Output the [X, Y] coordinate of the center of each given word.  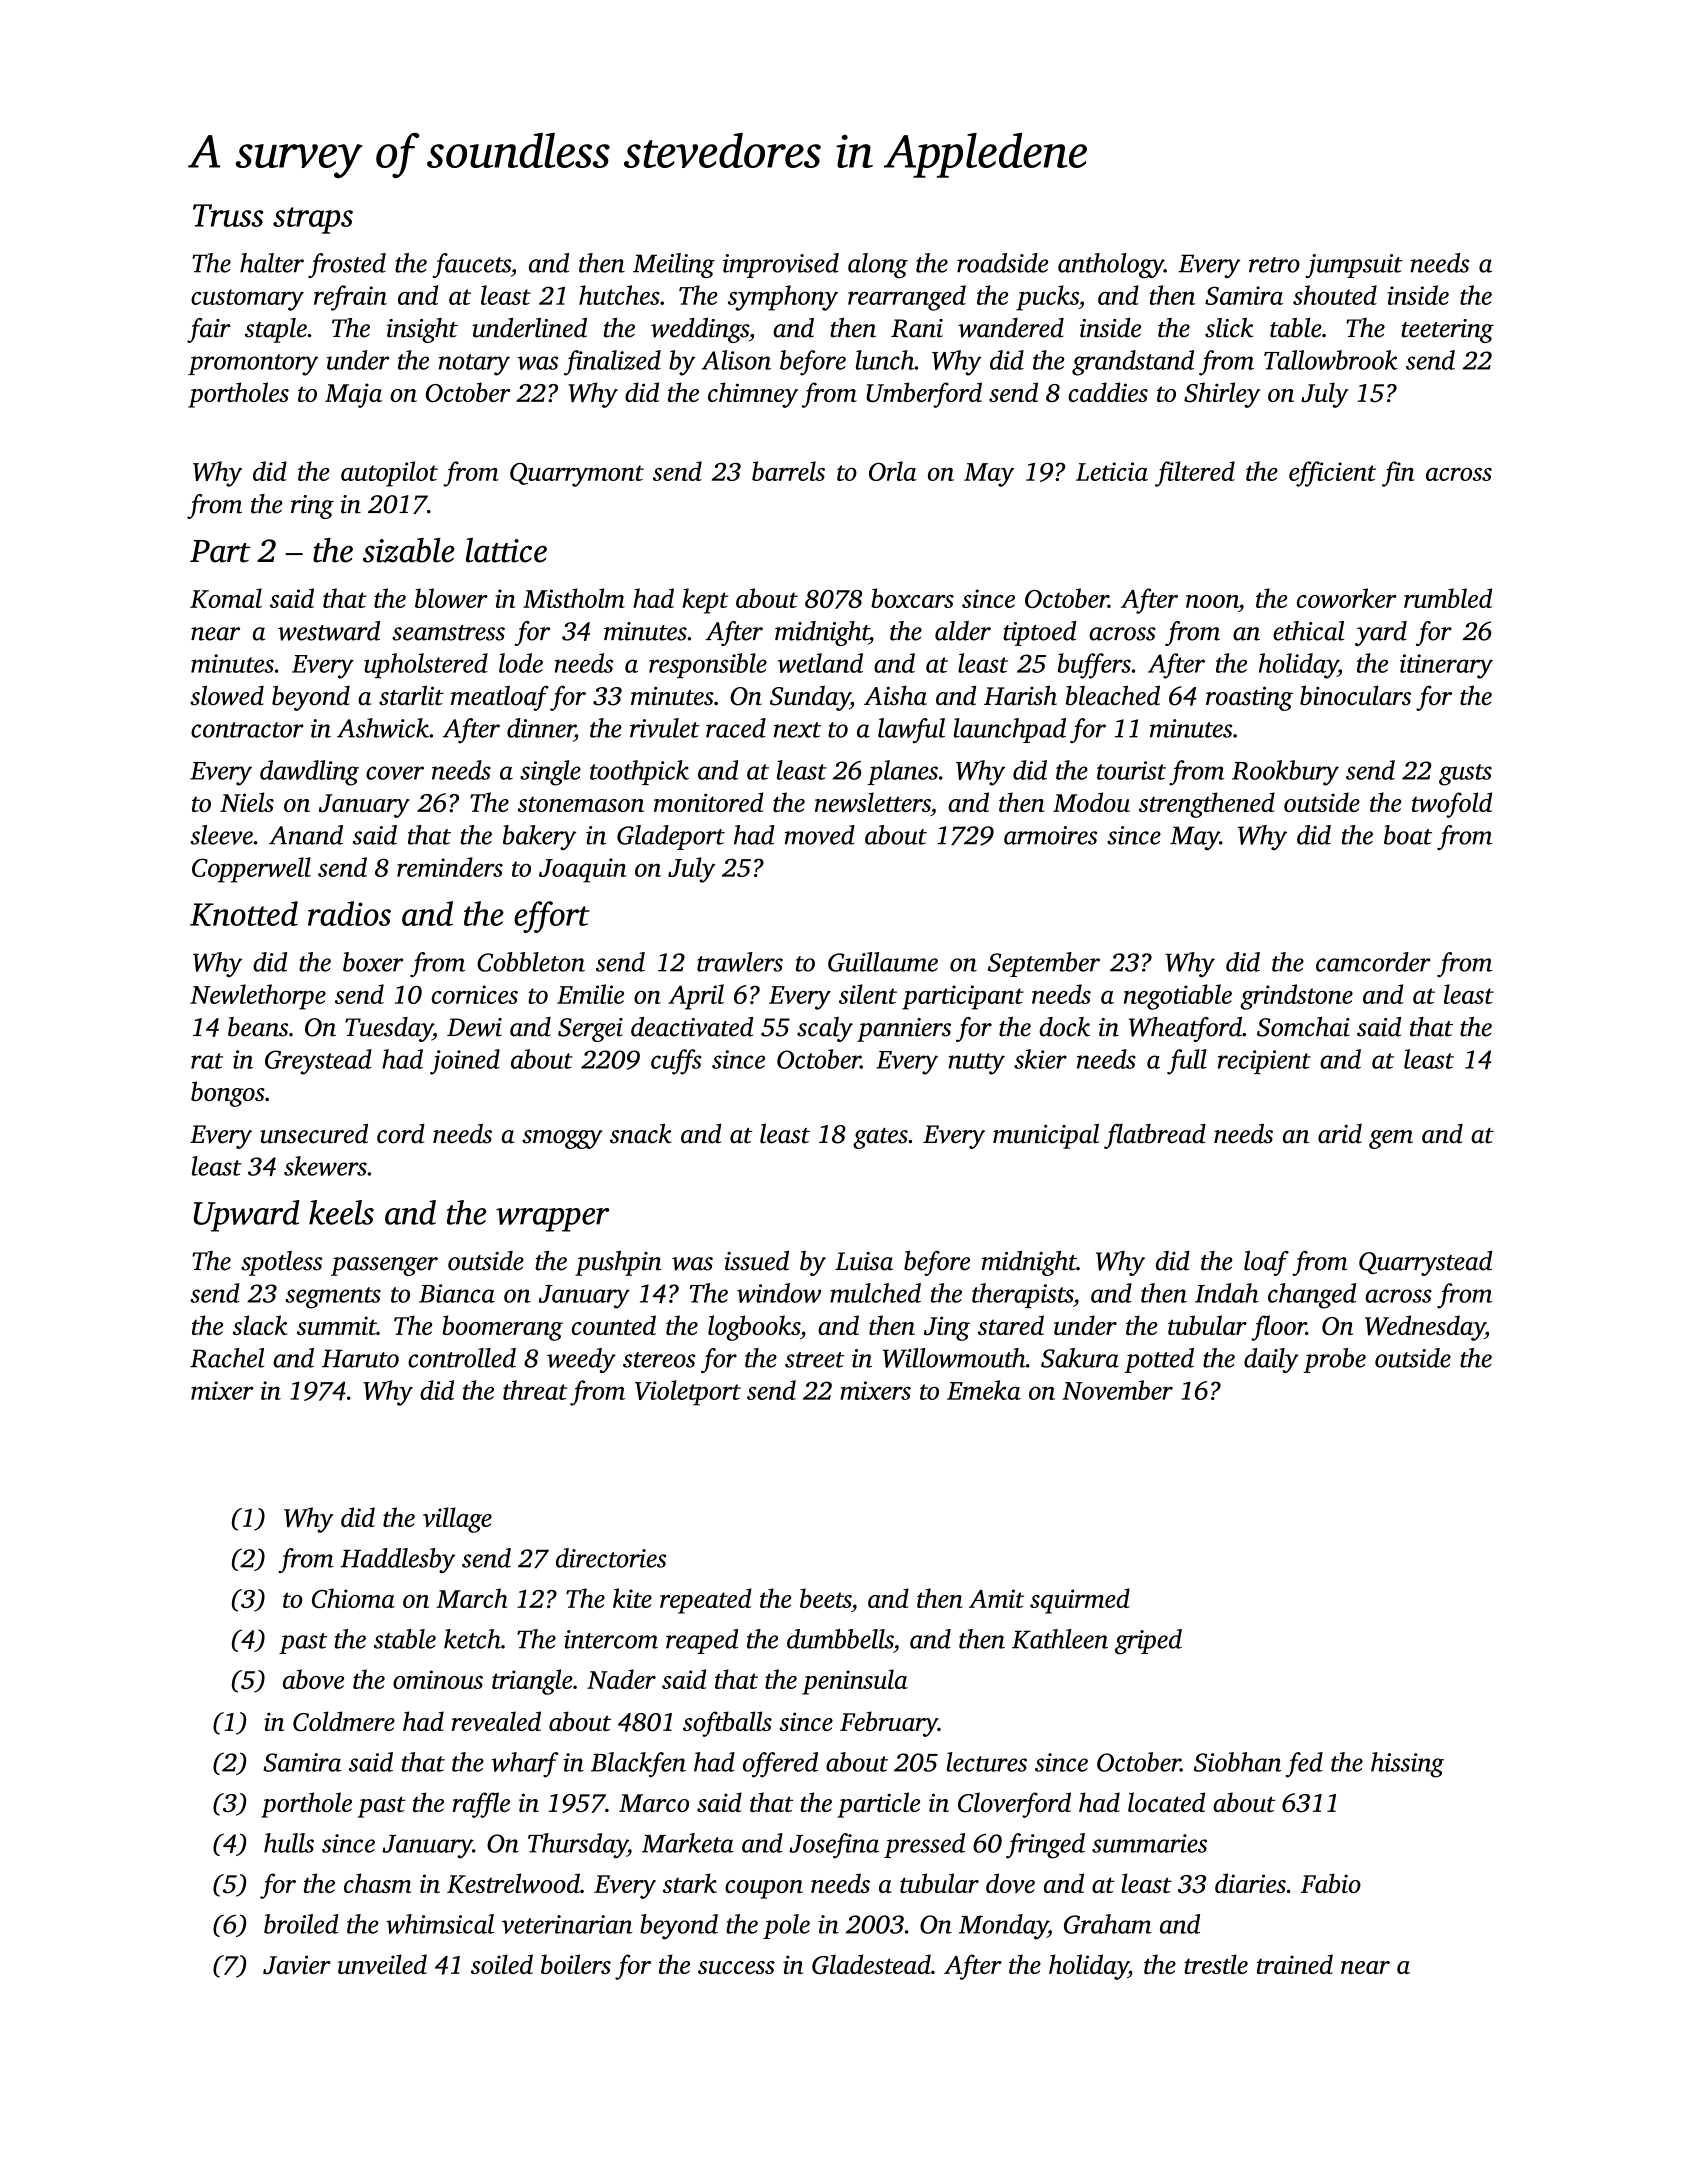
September [1044, 964]
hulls [289, 1843]
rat [207, 1061]
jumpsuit [1354, 266]
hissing [1407, 1765]
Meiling [674, 265]
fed [1304, 1765]
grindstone [1296, 997]
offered [780, 1765]
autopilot [389, 474]
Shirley [1222, 395]
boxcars [912, 598]
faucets [471, 265]
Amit [996, 1598]
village [457, 1520]
